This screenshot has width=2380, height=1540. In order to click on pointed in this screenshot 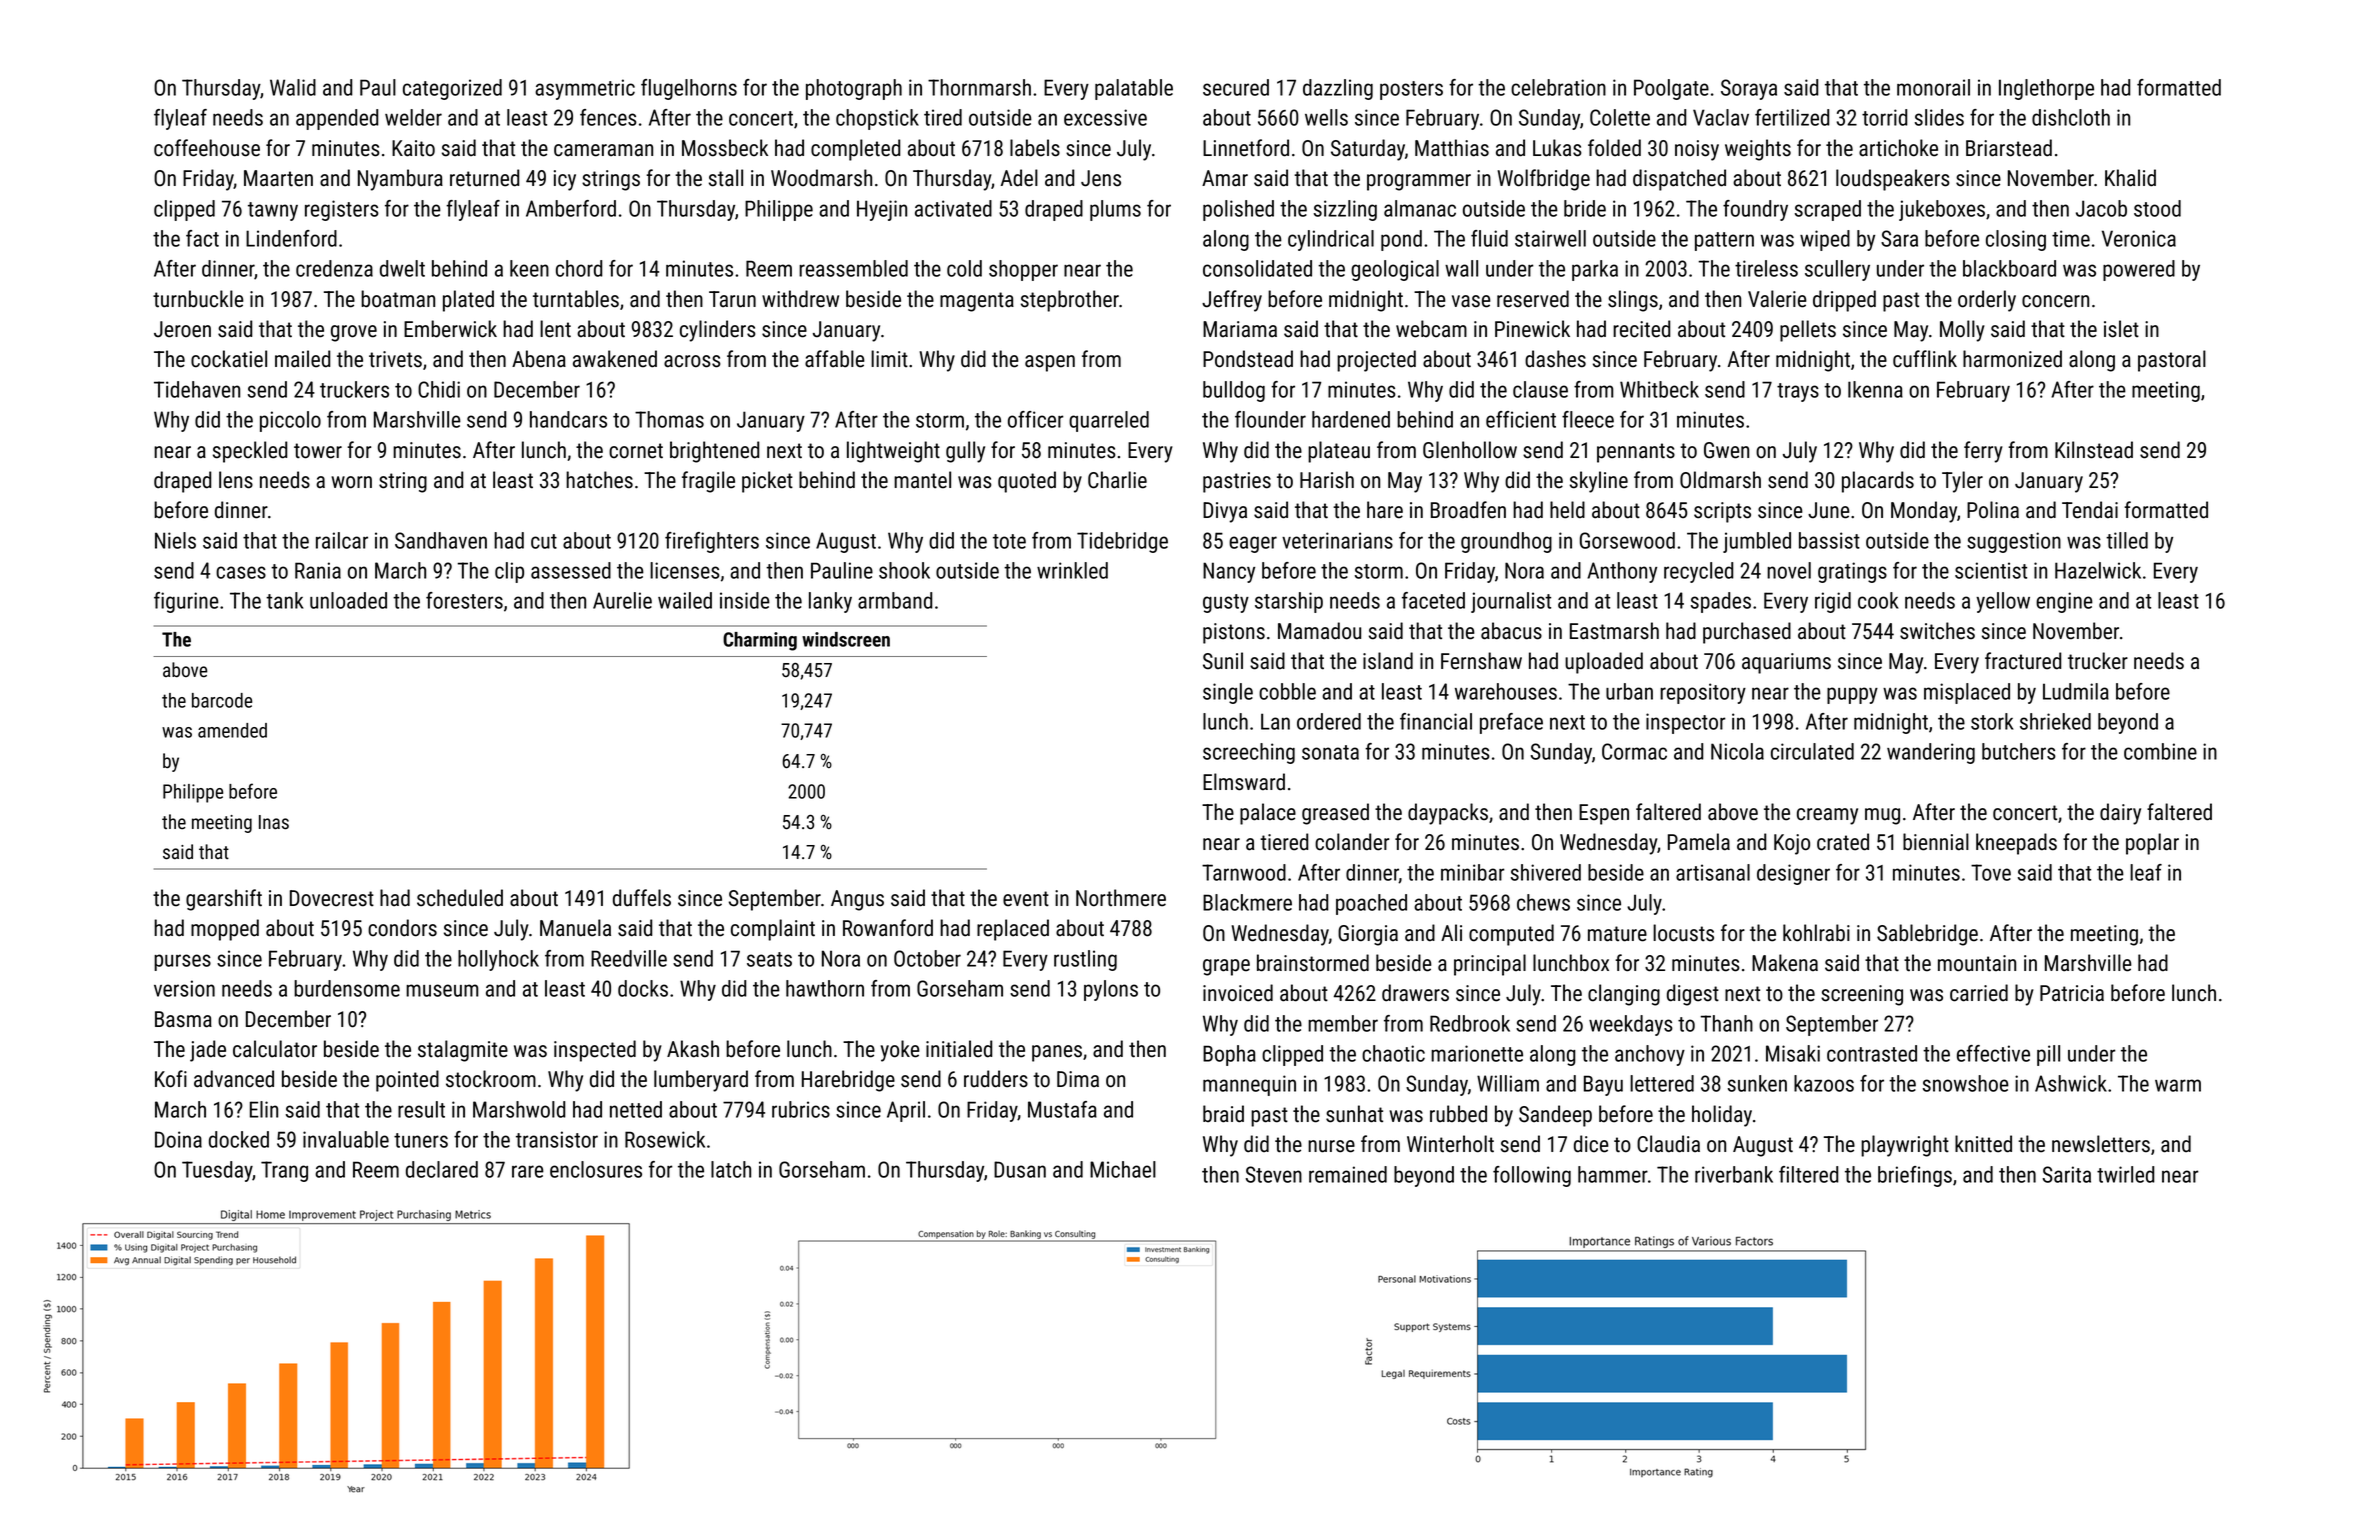, I will do `click(407, 1081)`.
